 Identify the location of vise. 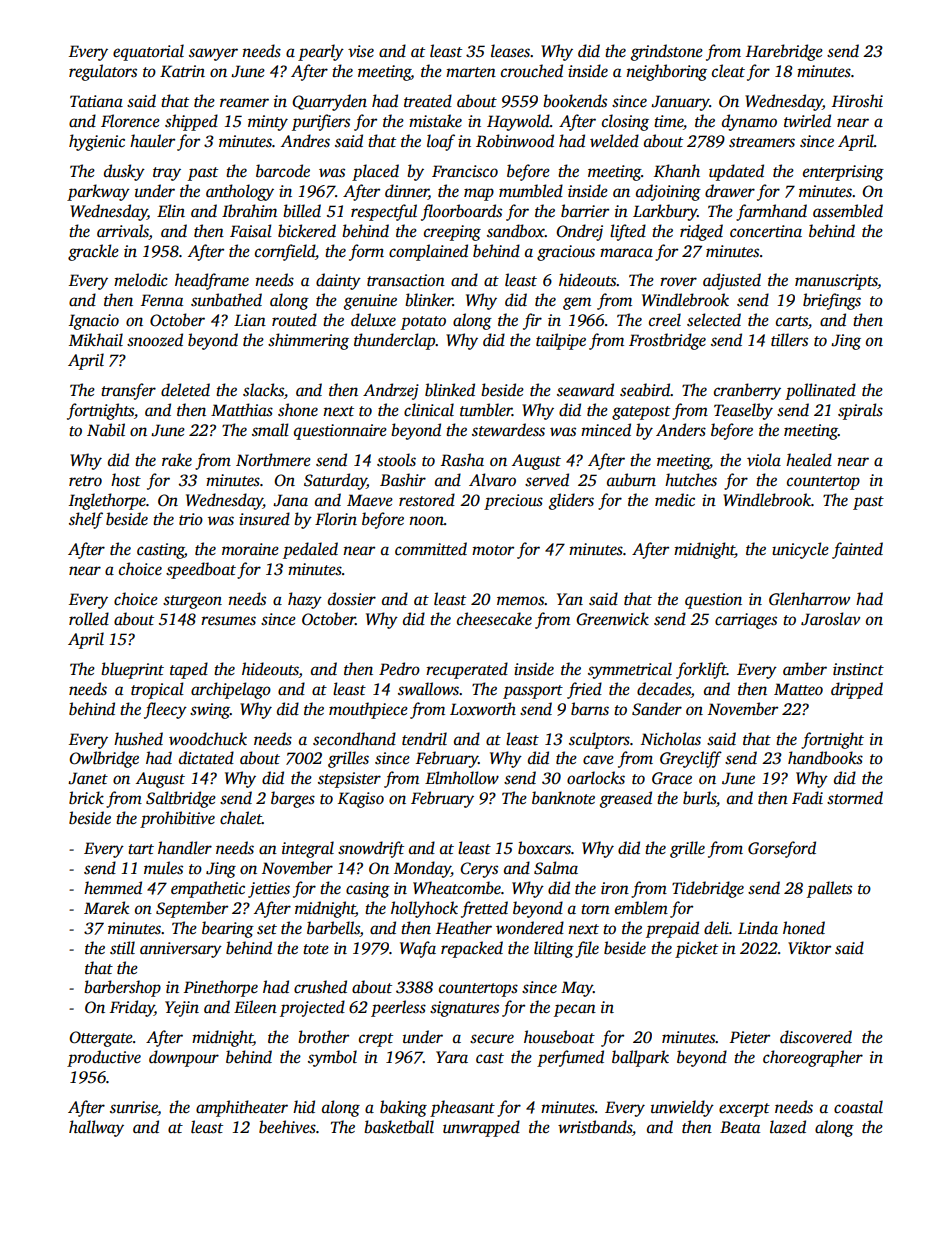
(361, 51).
